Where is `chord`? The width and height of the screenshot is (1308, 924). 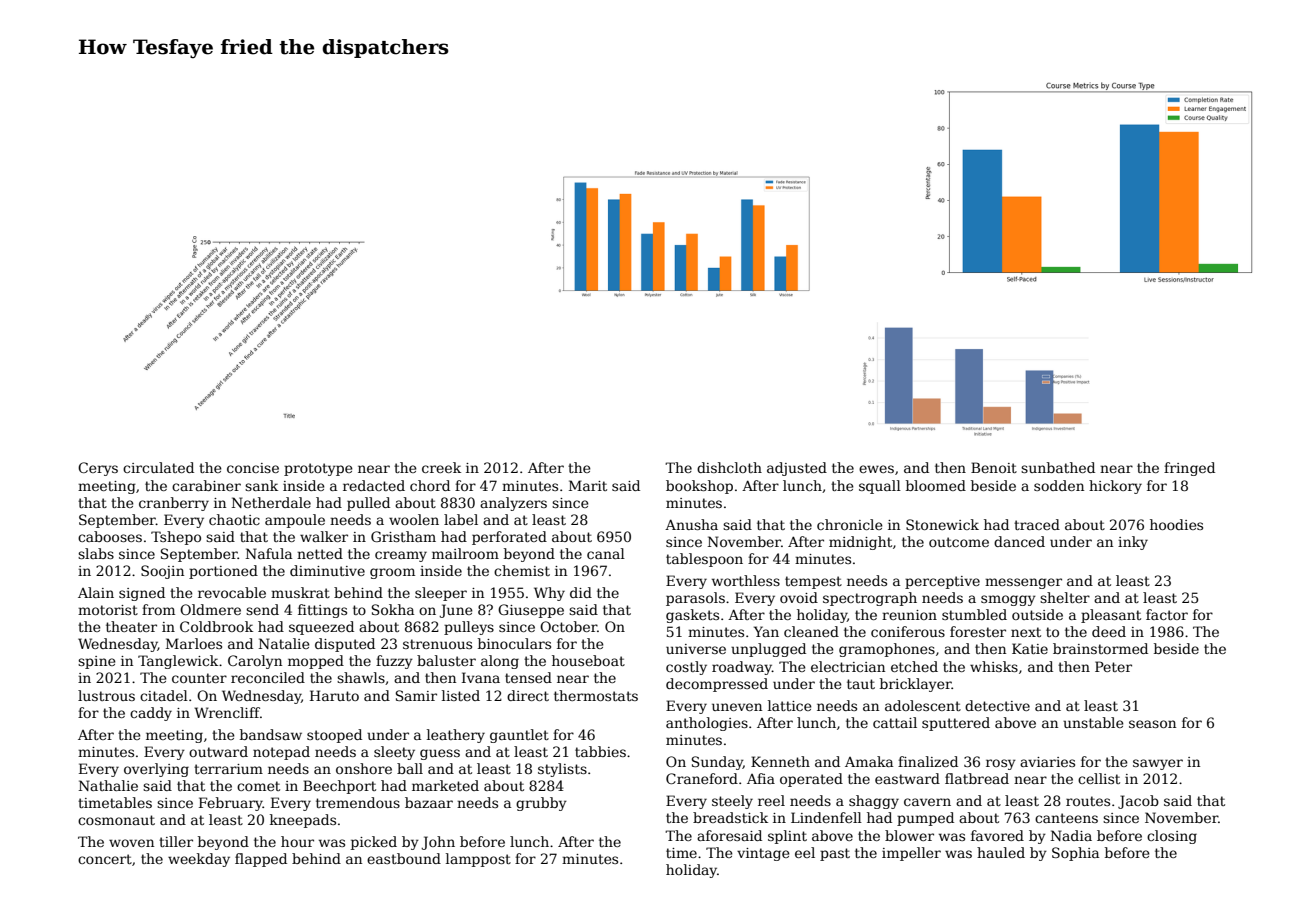
chord is located at coordinates (430, 485).
